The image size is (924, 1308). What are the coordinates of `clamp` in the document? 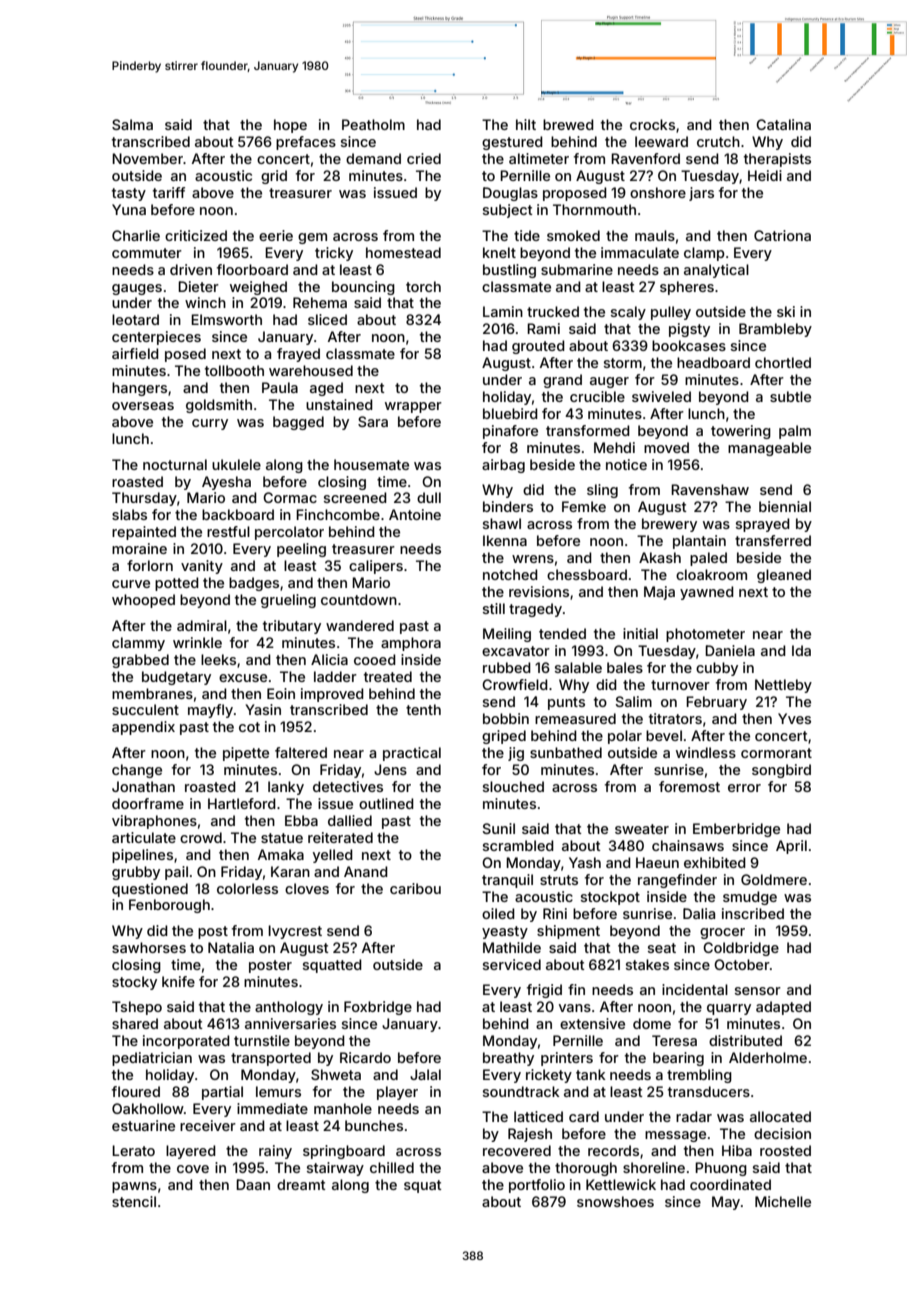 It's located at (704, 254).
